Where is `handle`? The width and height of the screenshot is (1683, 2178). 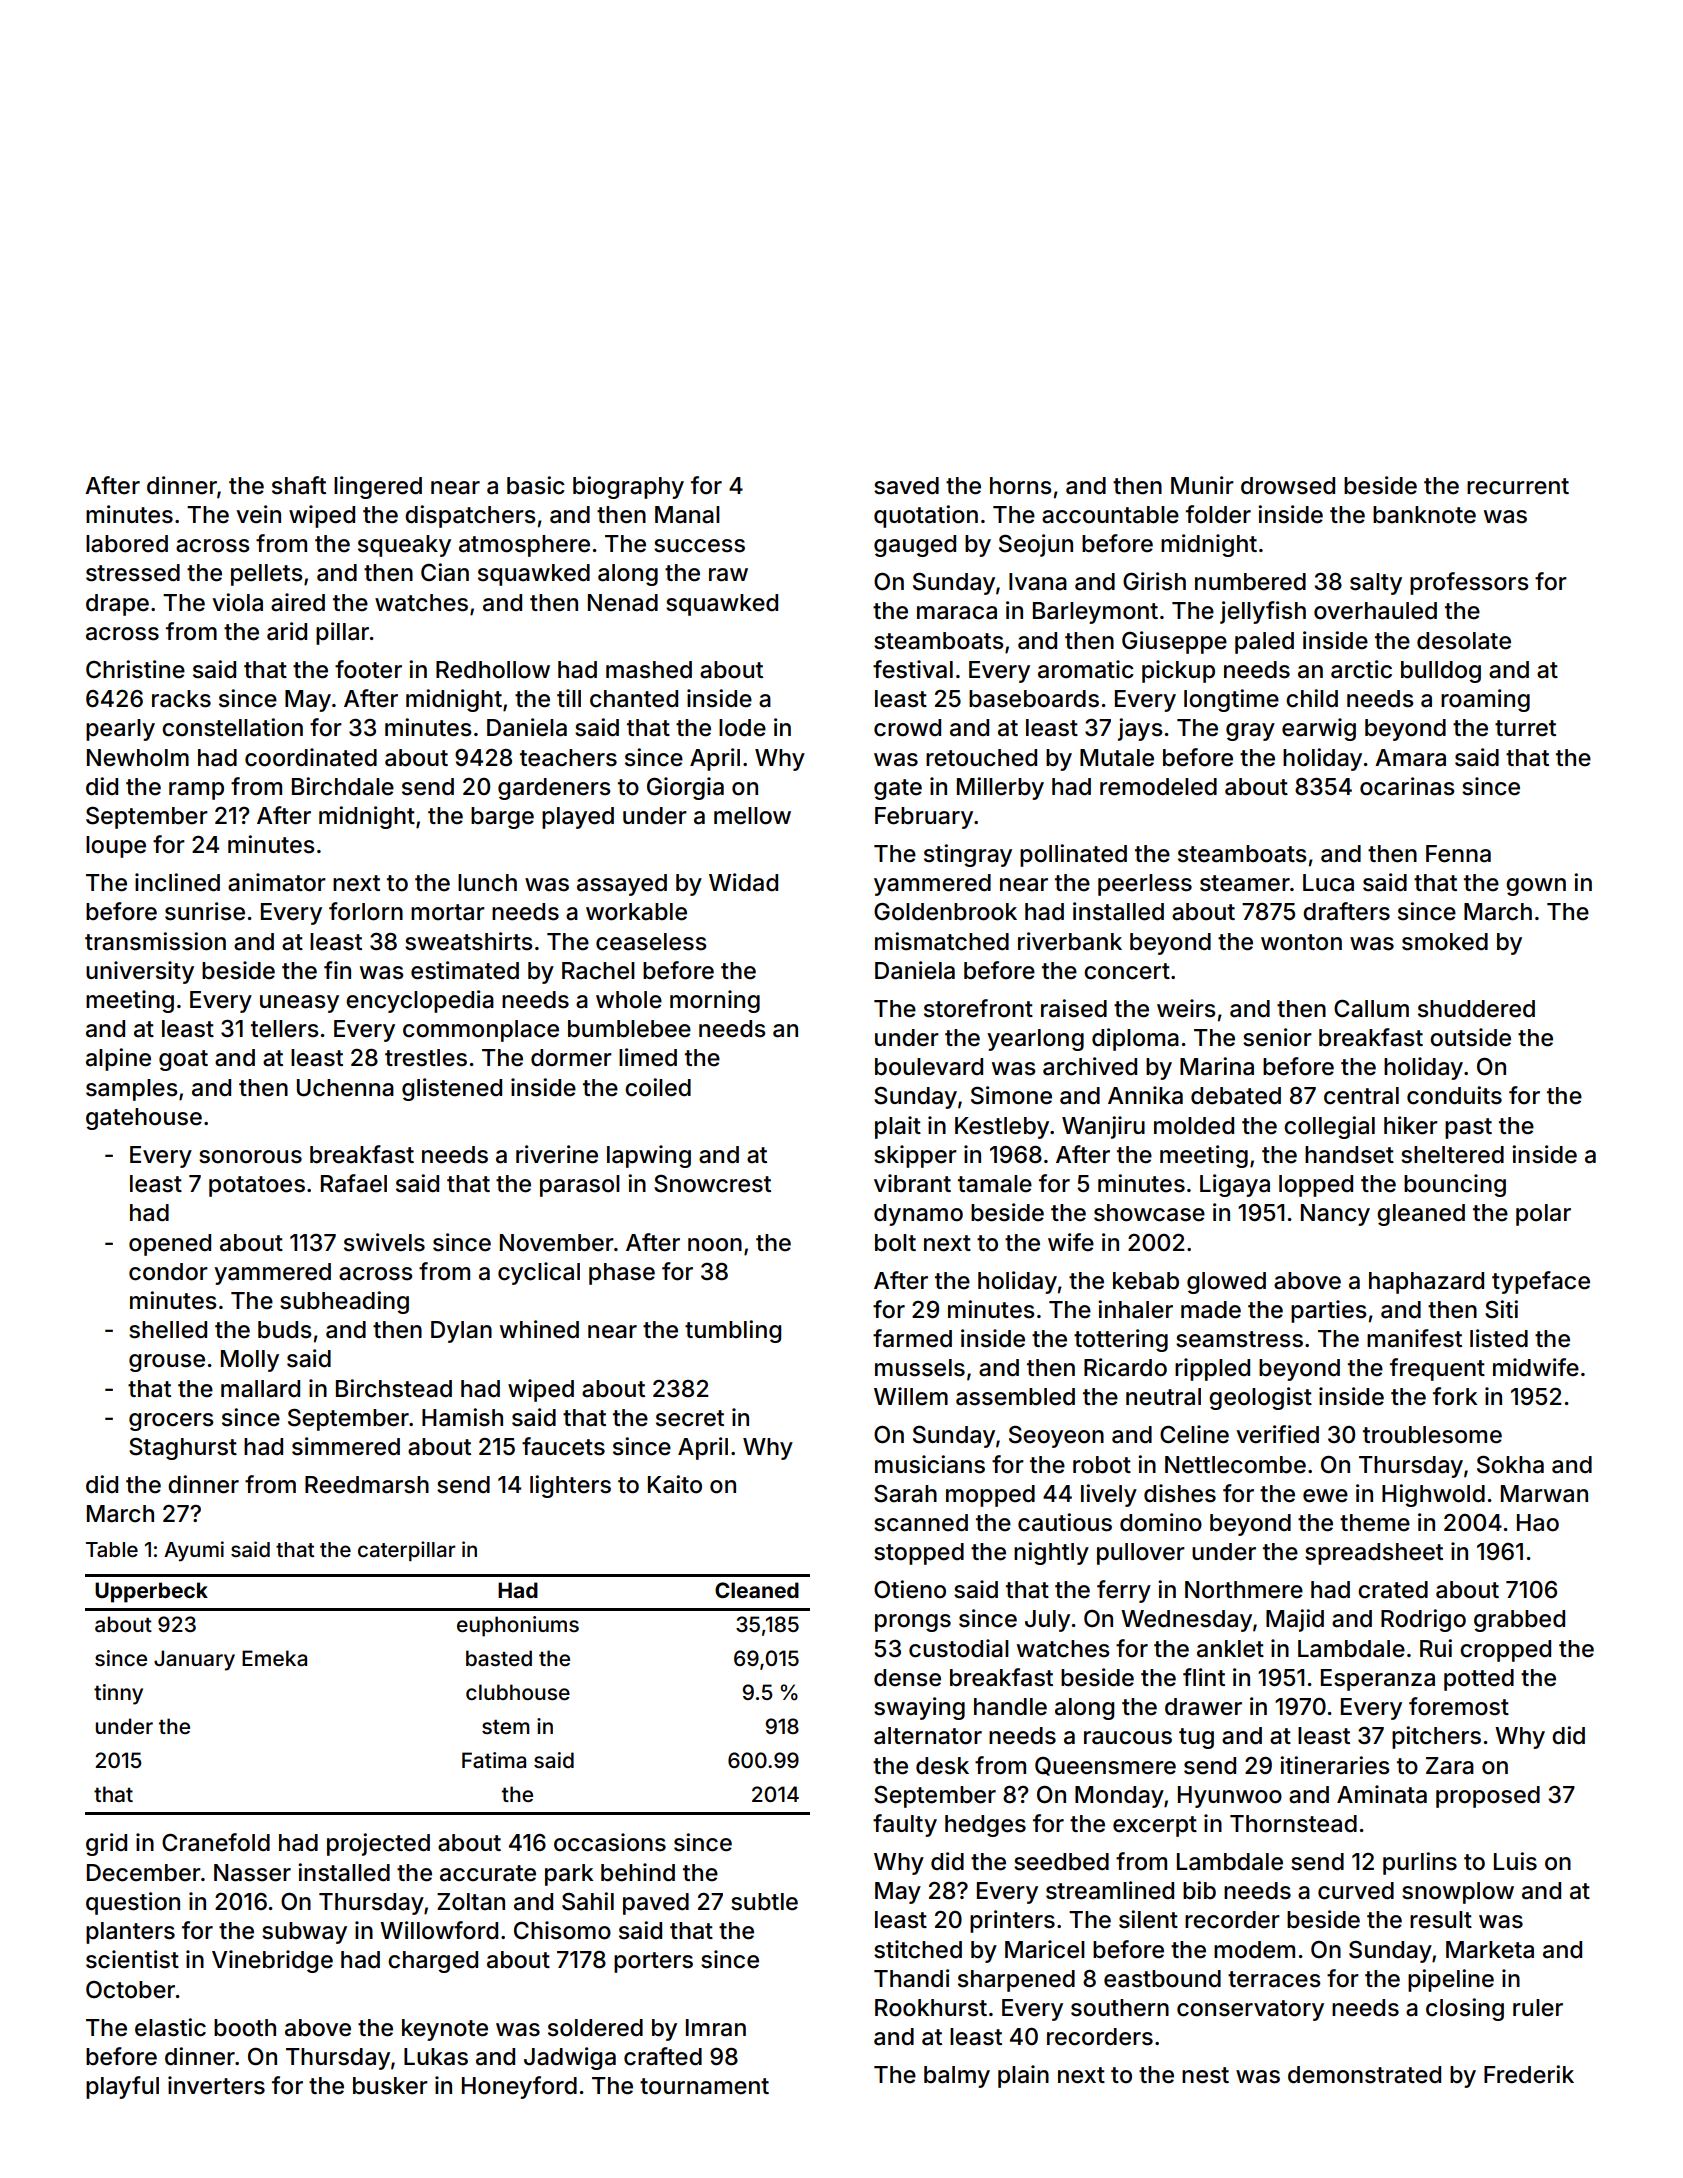 handle is located at coordinates (1010, 1707).
